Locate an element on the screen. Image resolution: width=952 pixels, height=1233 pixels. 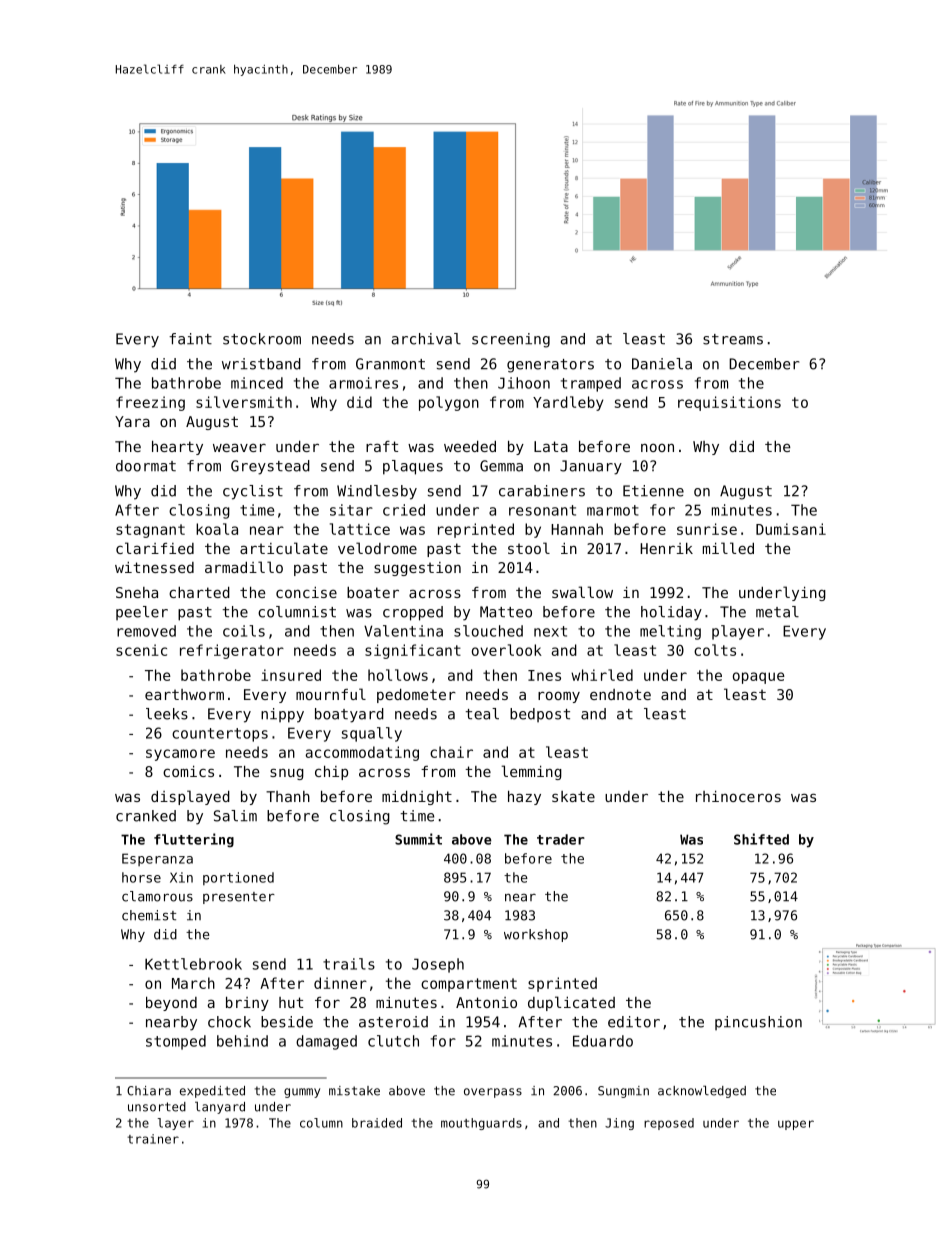
Shifted is located at coordinates (761, 839).
